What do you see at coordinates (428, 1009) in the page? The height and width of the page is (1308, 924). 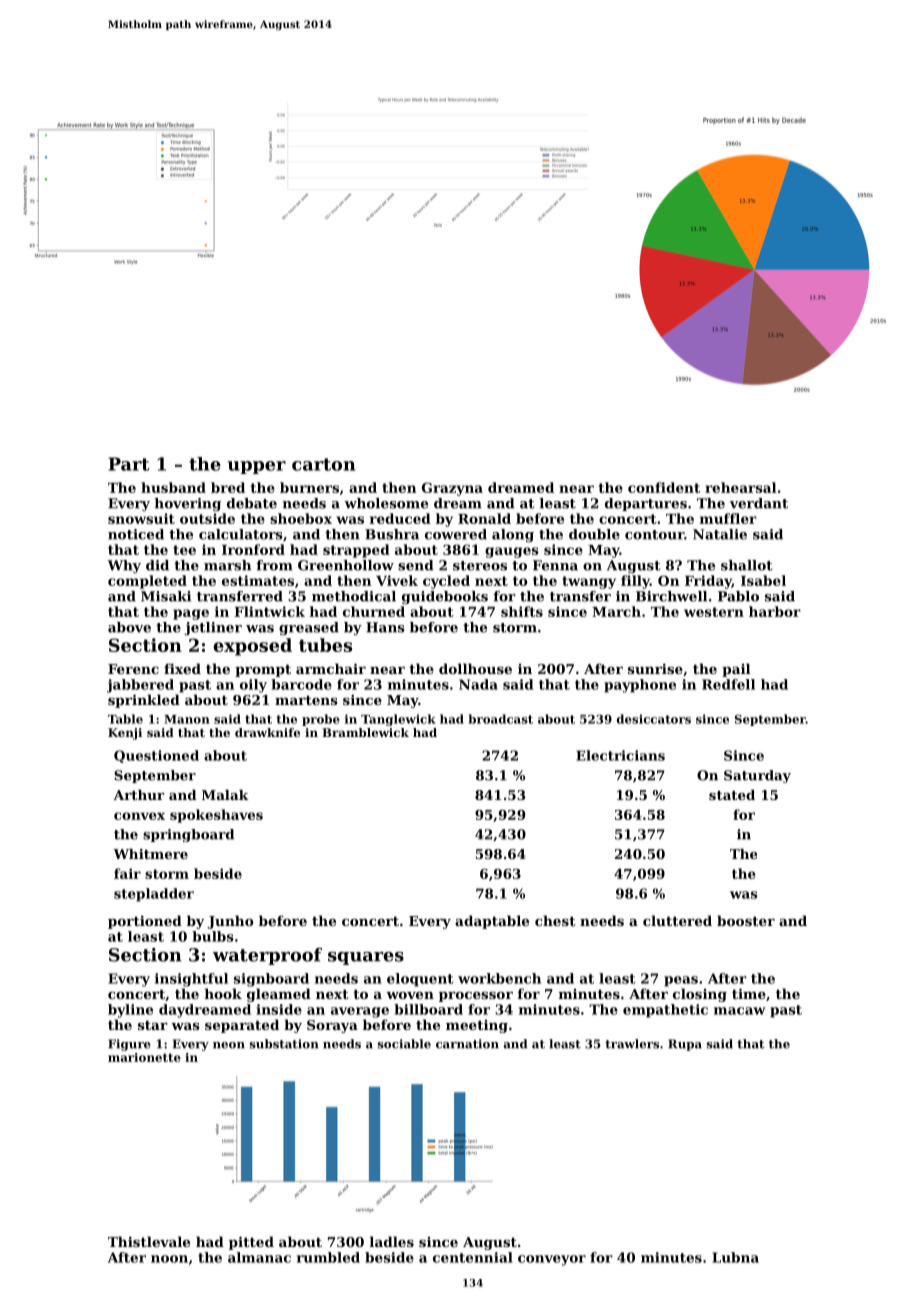 I see `billboard` at bounding box center [428, 1009].
